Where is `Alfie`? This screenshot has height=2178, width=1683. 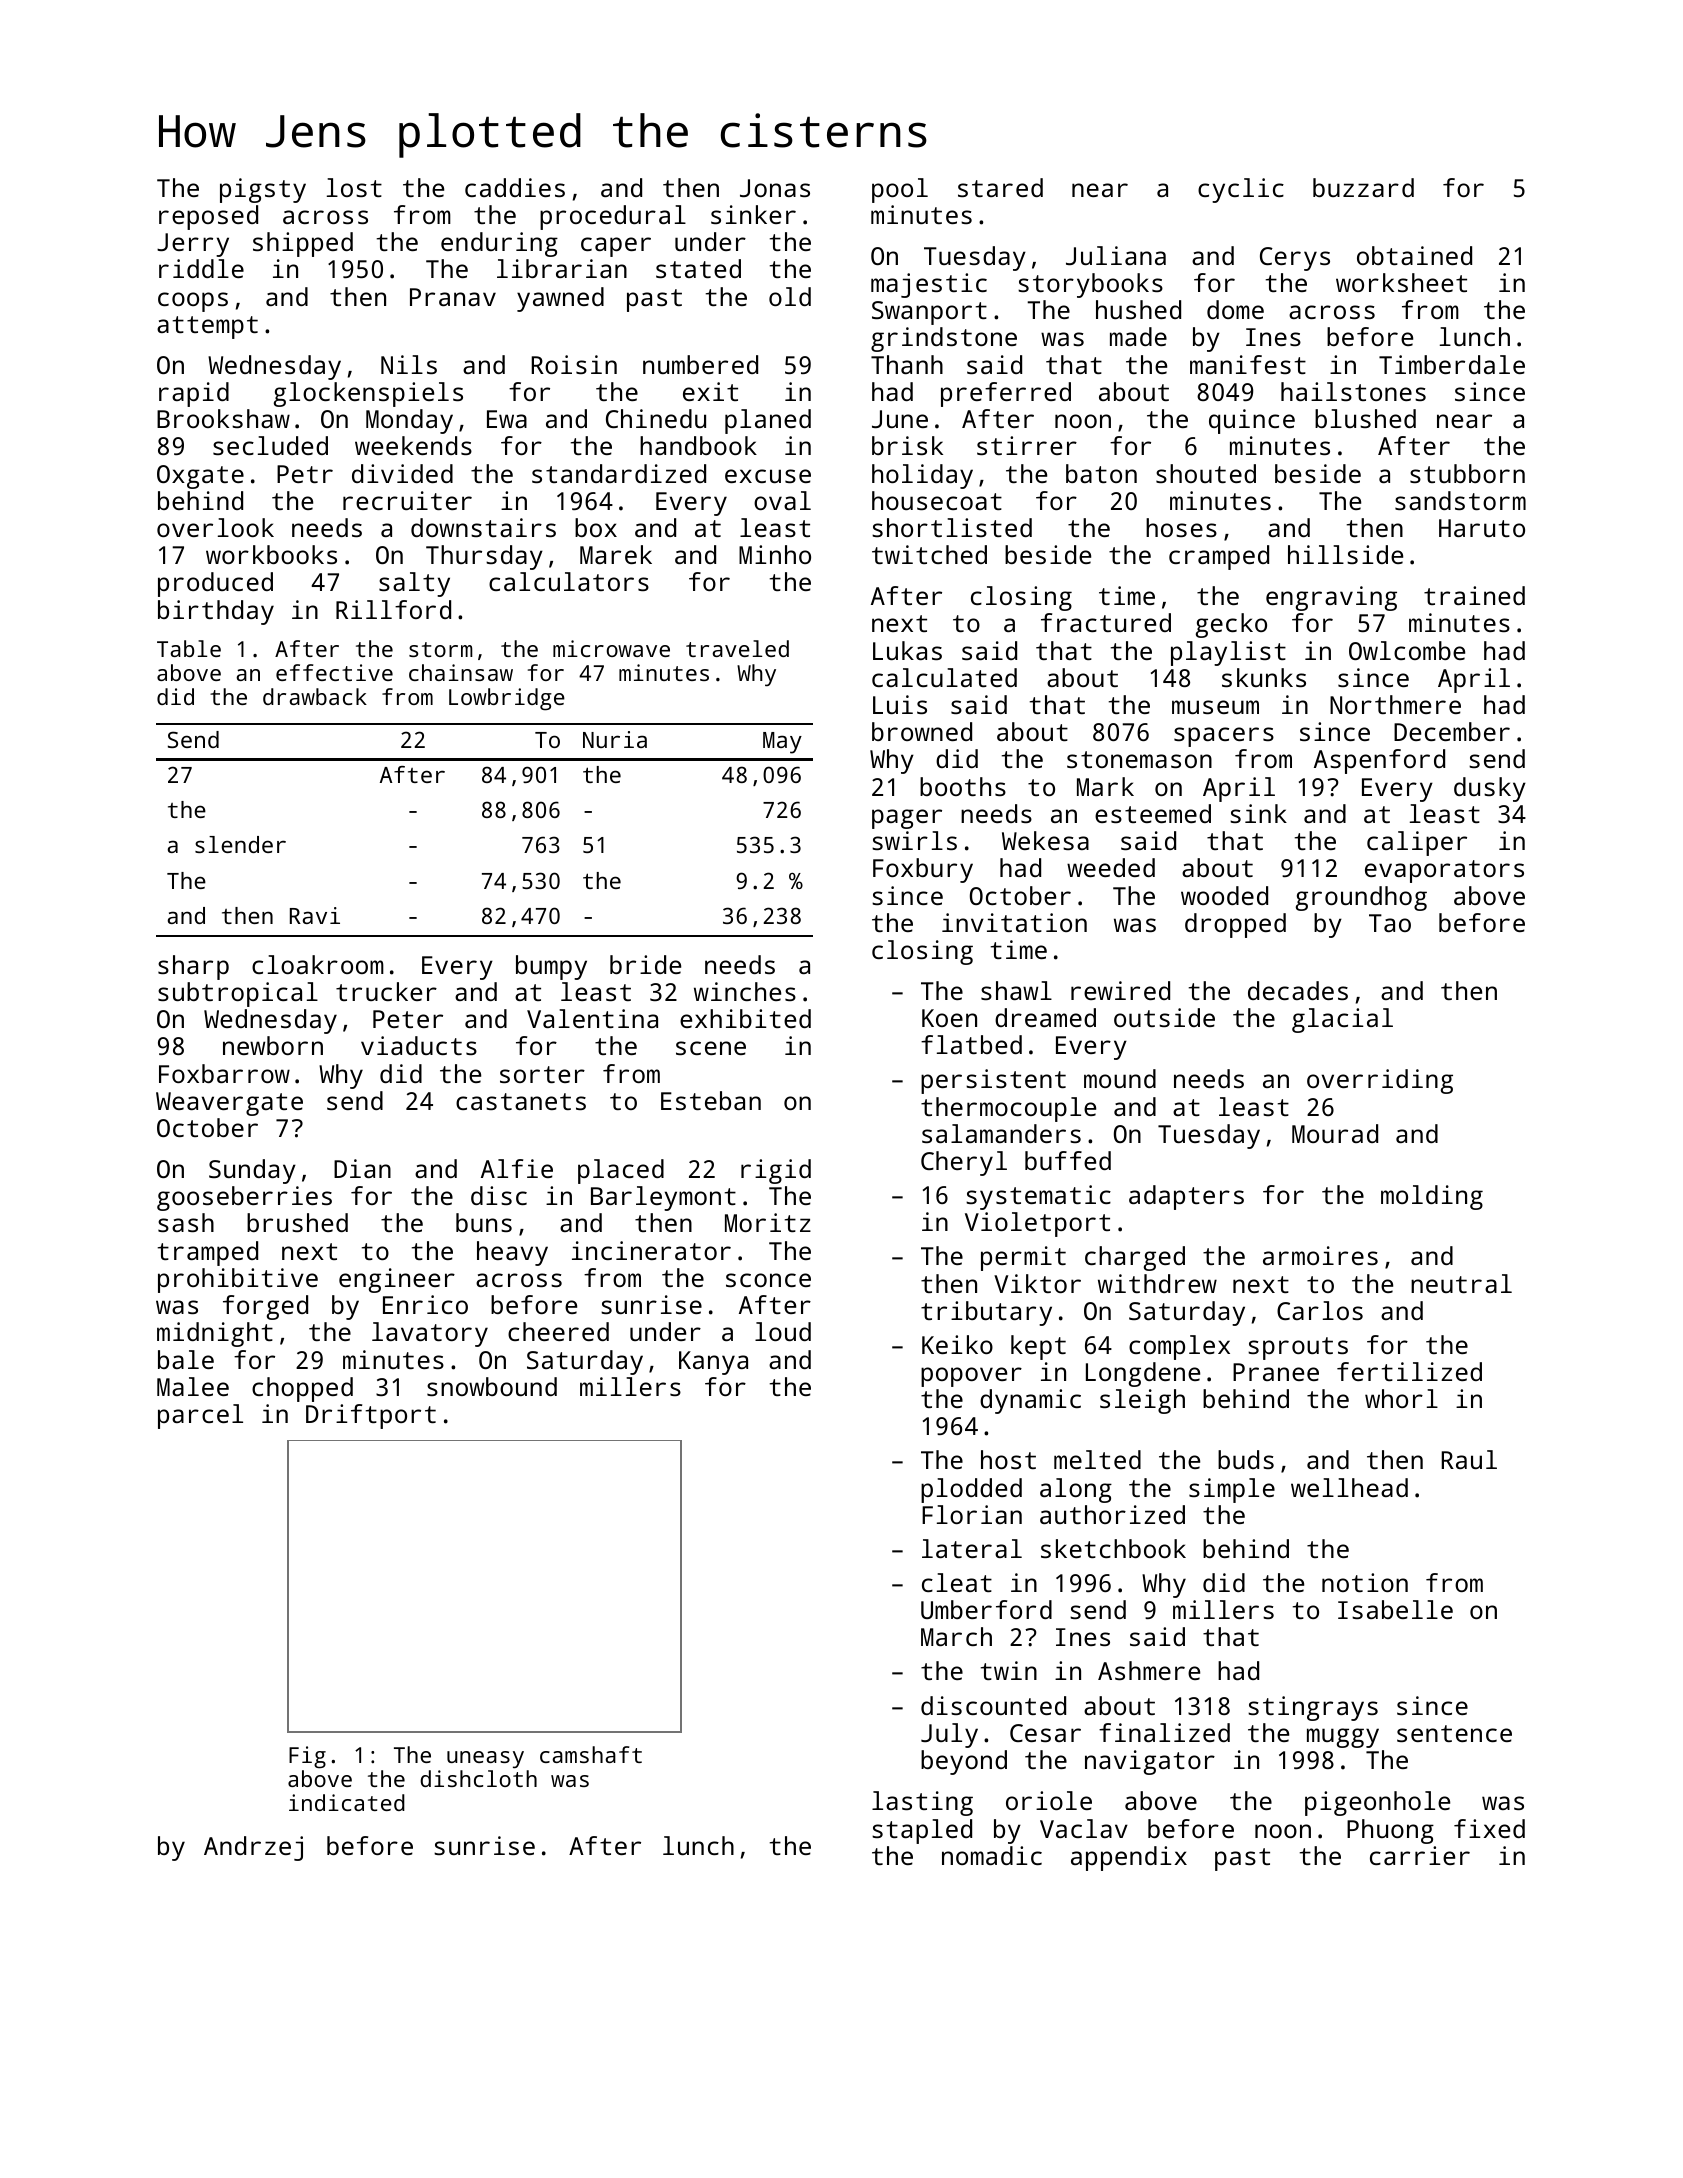 Alfie is located at coordinates (517, 1168).
